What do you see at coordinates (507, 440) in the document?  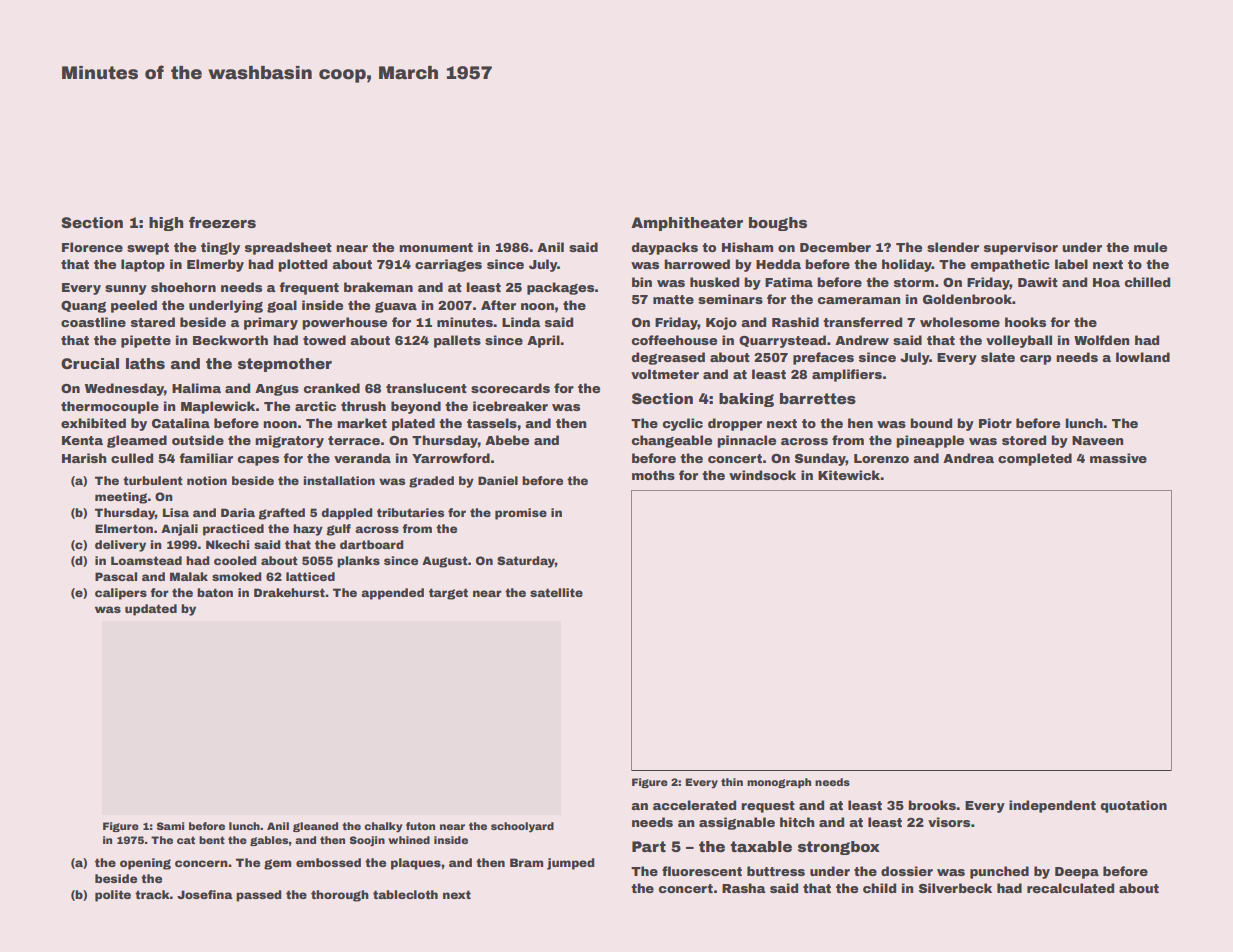 I see `Abebe` at bounding box center [507, 440].
